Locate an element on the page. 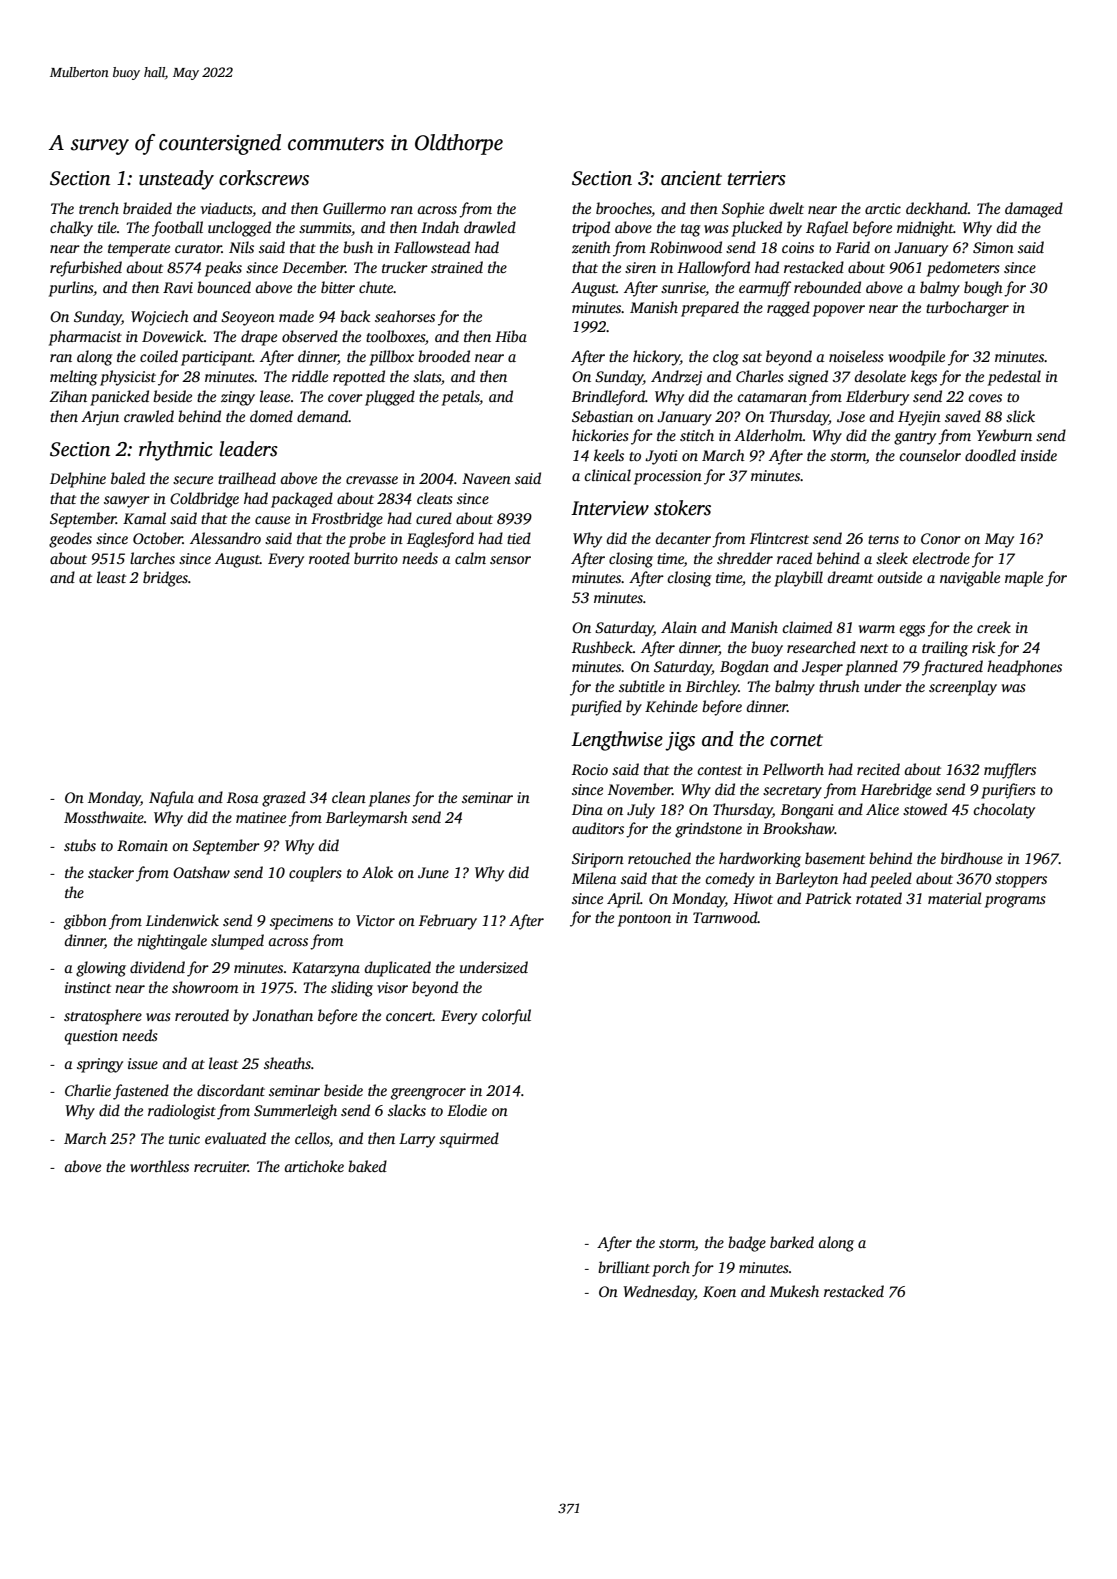 This page has height=1579, width=1117. Arjun is located at coordinates (100, 418).
